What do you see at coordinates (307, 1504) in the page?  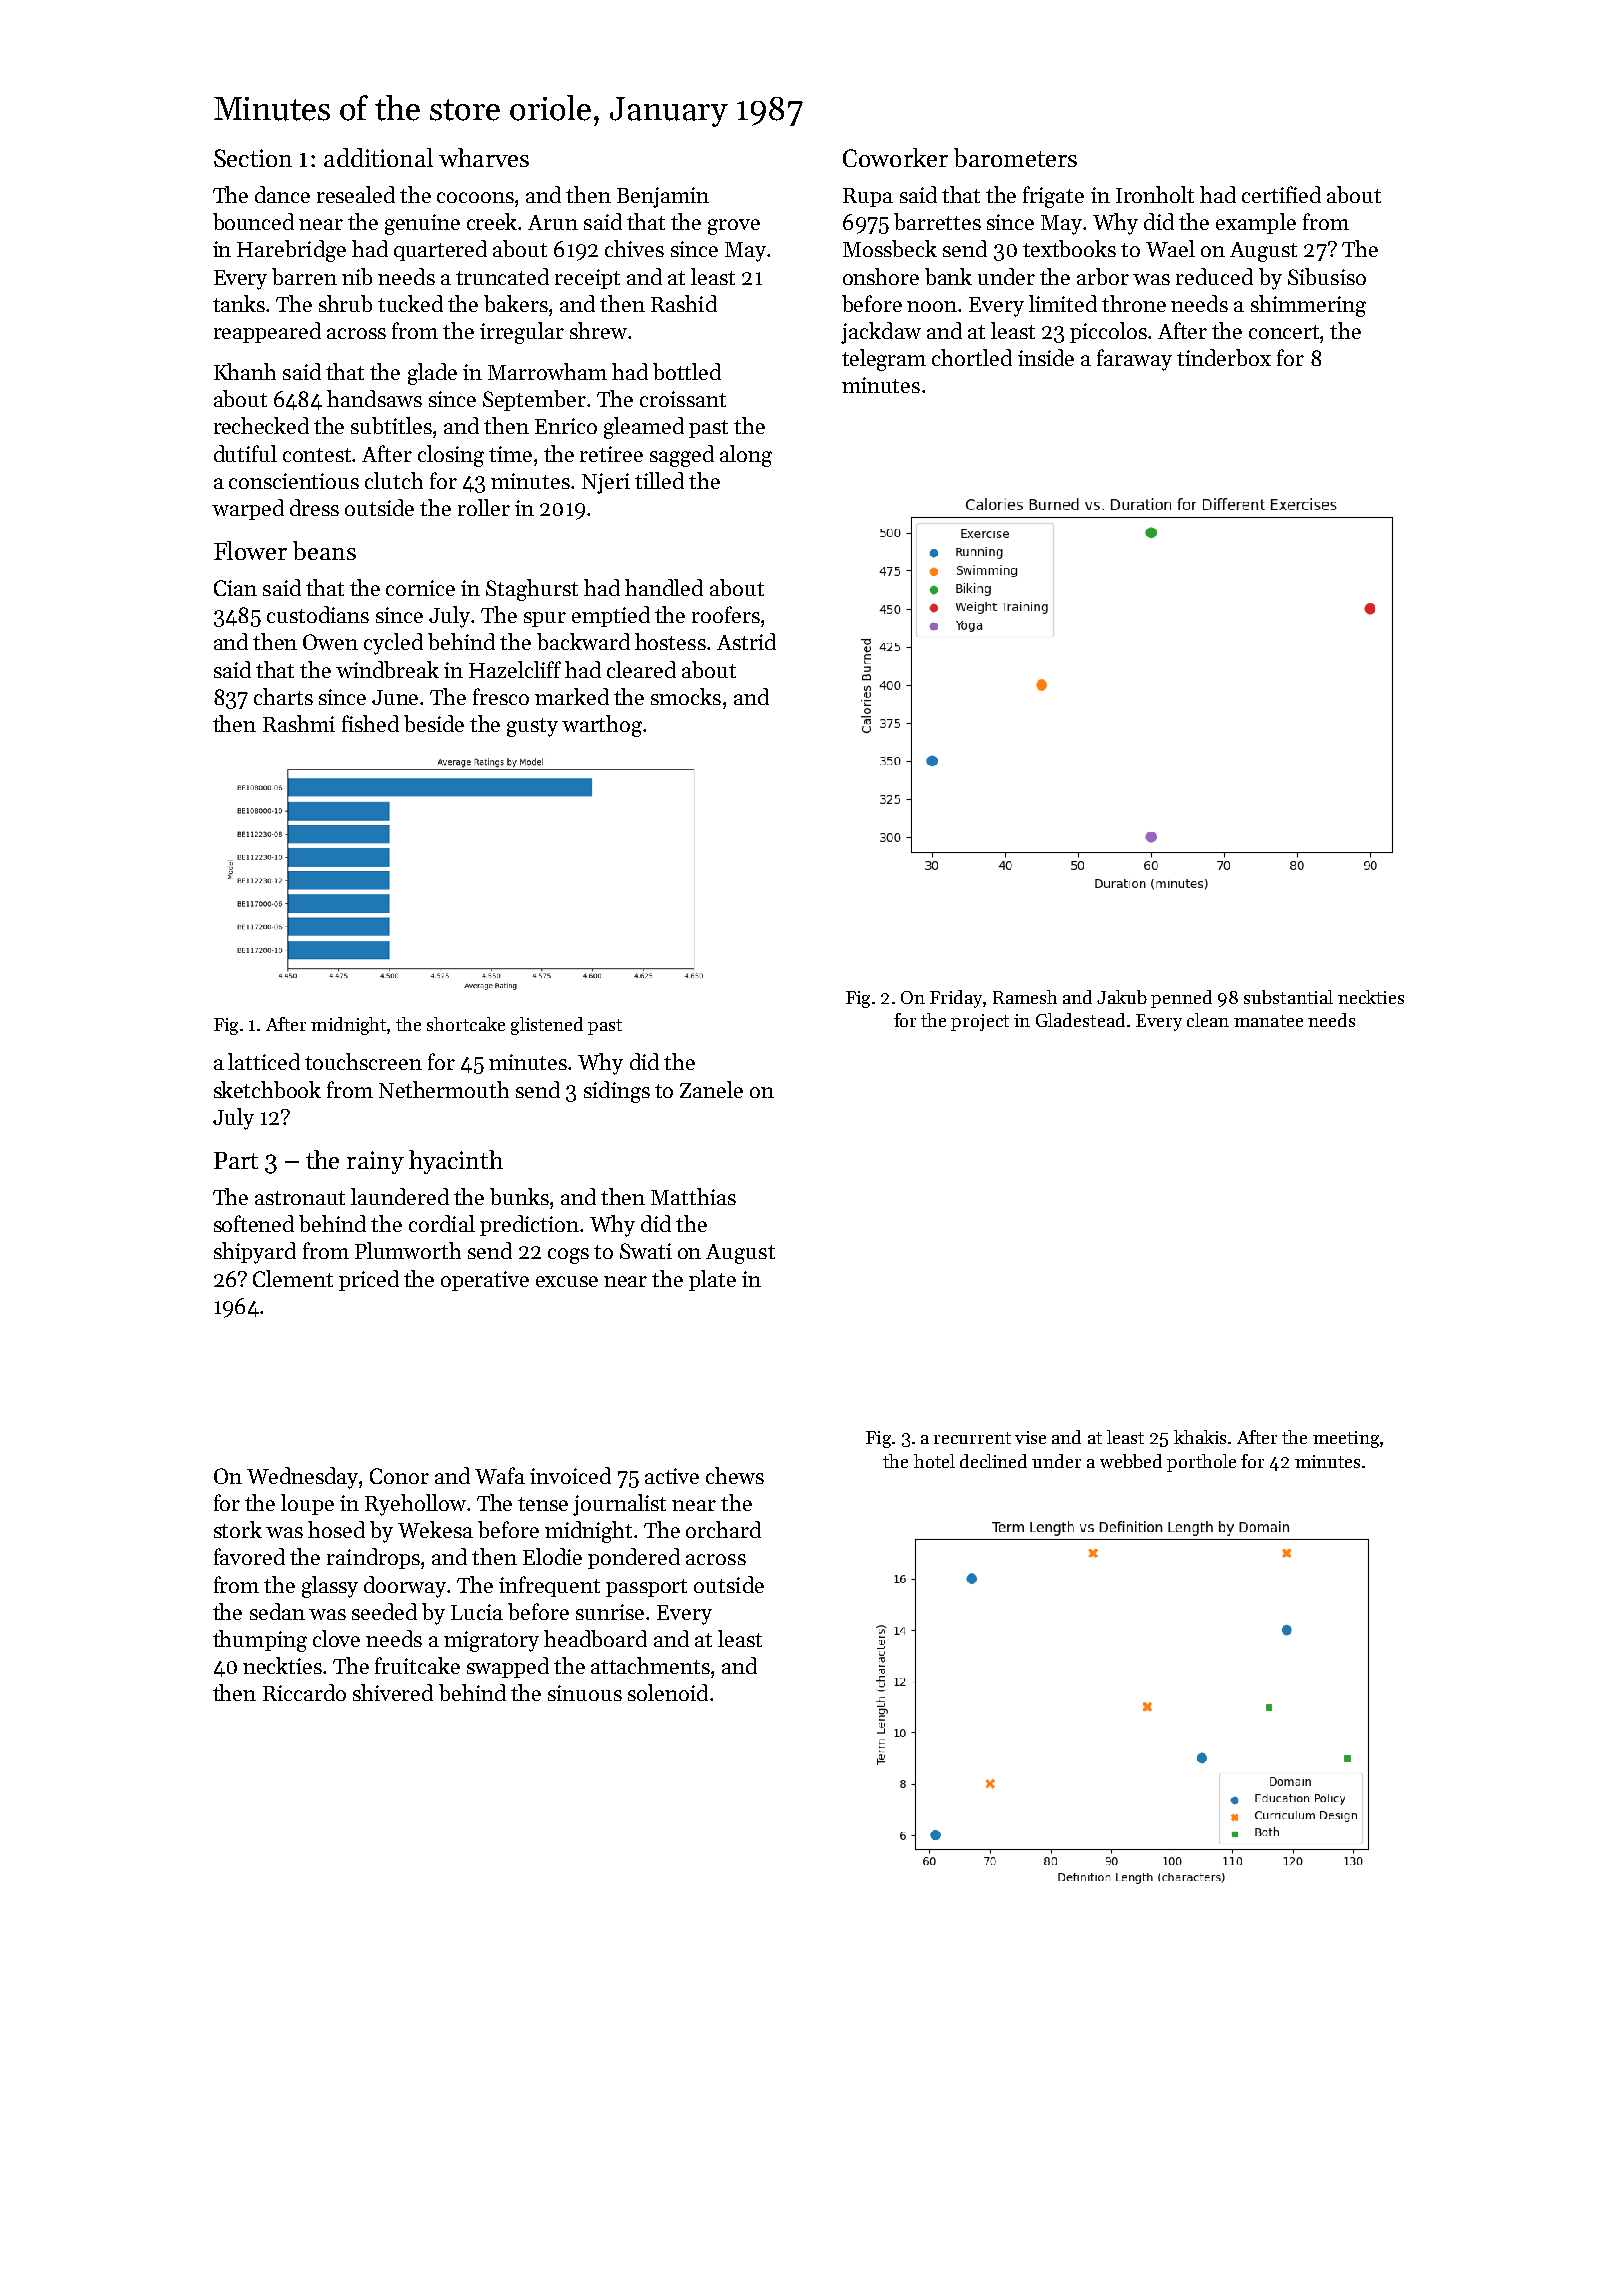 I see `loupe` at bounding box center [307, 1504].
